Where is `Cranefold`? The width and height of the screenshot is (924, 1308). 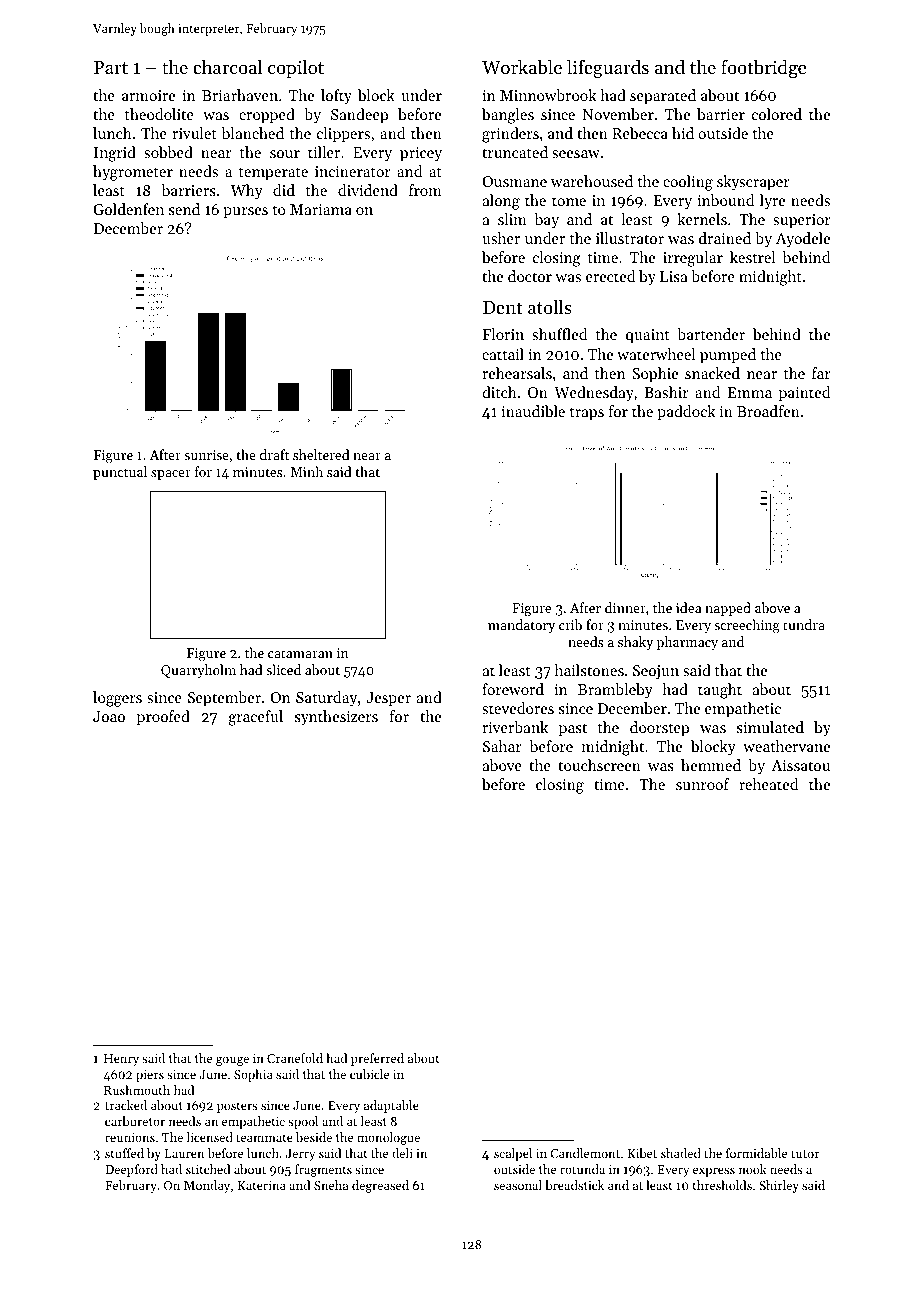 Cranefold is located at coordinates (295, 1058).
